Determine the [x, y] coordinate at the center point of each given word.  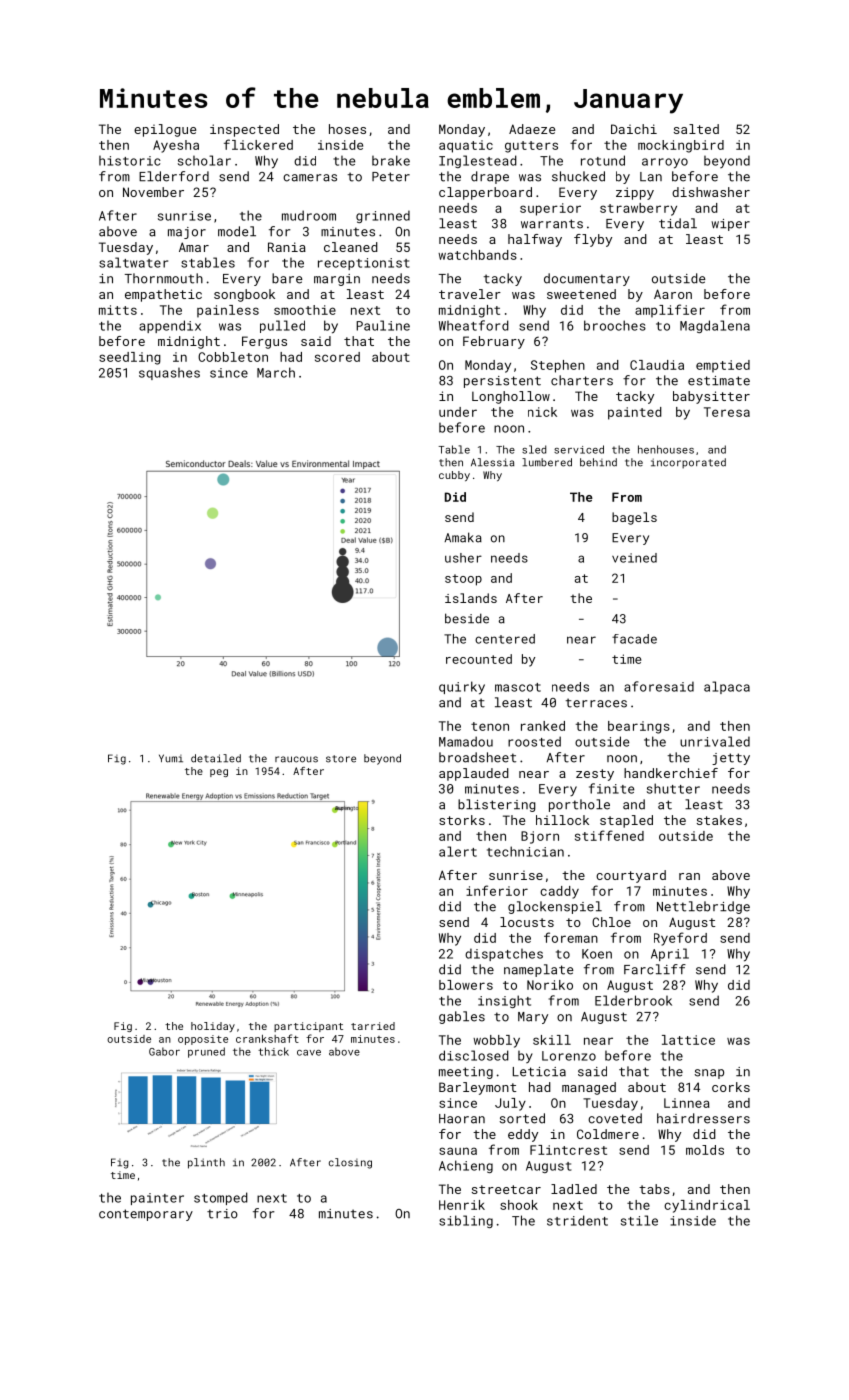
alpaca [727, 687]
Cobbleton [233, 357]
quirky [462, 688]
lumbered [547, 462]
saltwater [133, 262]
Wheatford [474, 325]
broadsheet [477, 757]
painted [635, 413]
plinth [206, 1163]
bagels [634, 518]
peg [219, 773]
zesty [595, 775]
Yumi [171, 758]
